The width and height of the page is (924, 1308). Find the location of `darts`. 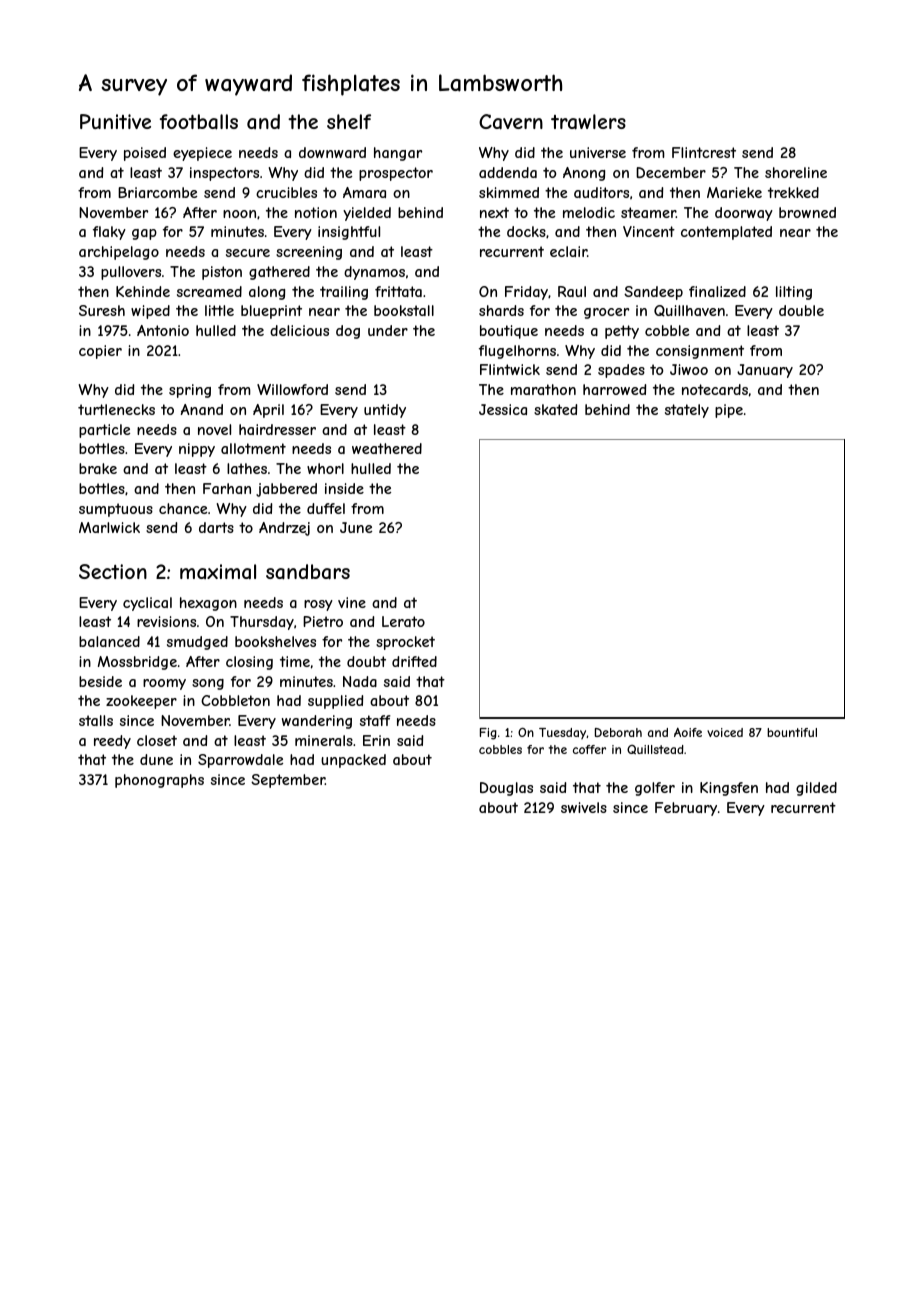

darts is located at coordinates (216, 527).
